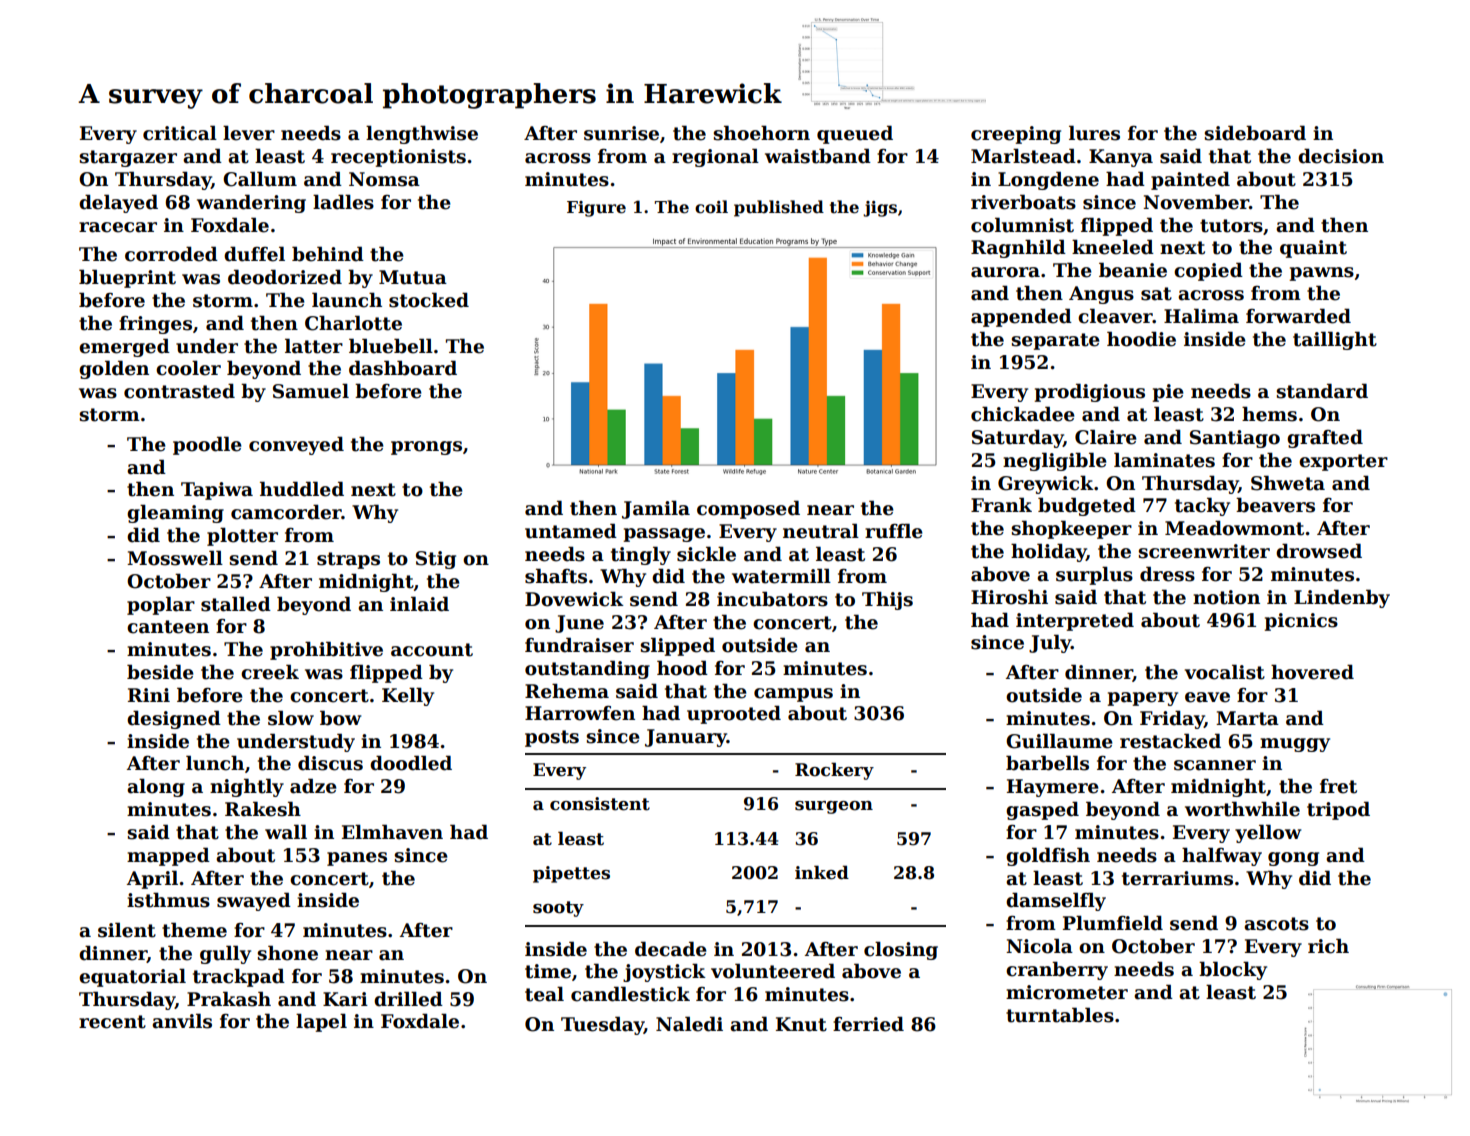 Image resolution: width=1470 pixels, height=1136 pixels. What do you see at coordinates (160, 672) in the screenshot?
I see `beside` at bounding box center [160, 672].
